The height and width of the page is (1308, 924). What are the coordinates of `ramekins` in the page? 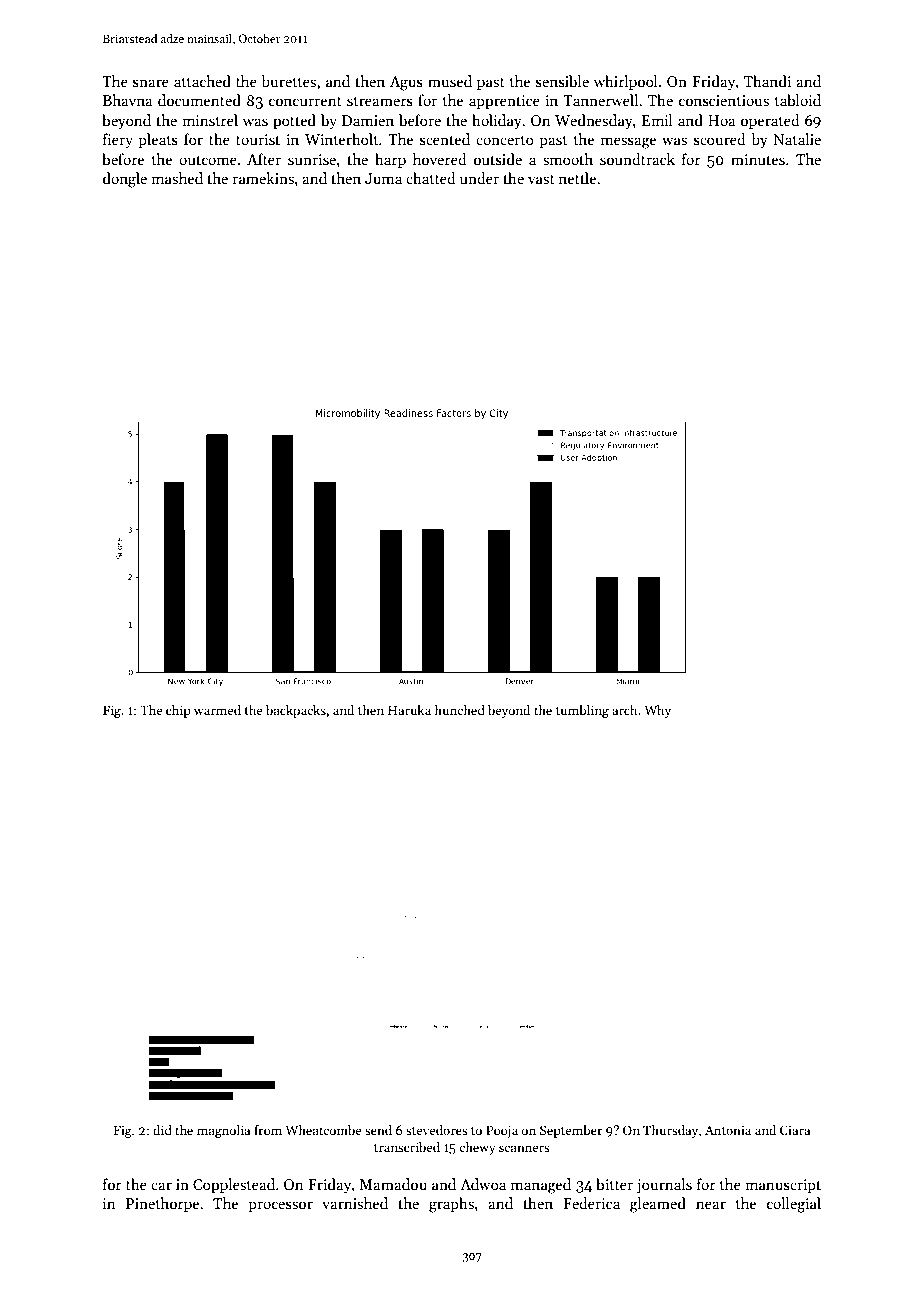 It's located at (263, 178).
